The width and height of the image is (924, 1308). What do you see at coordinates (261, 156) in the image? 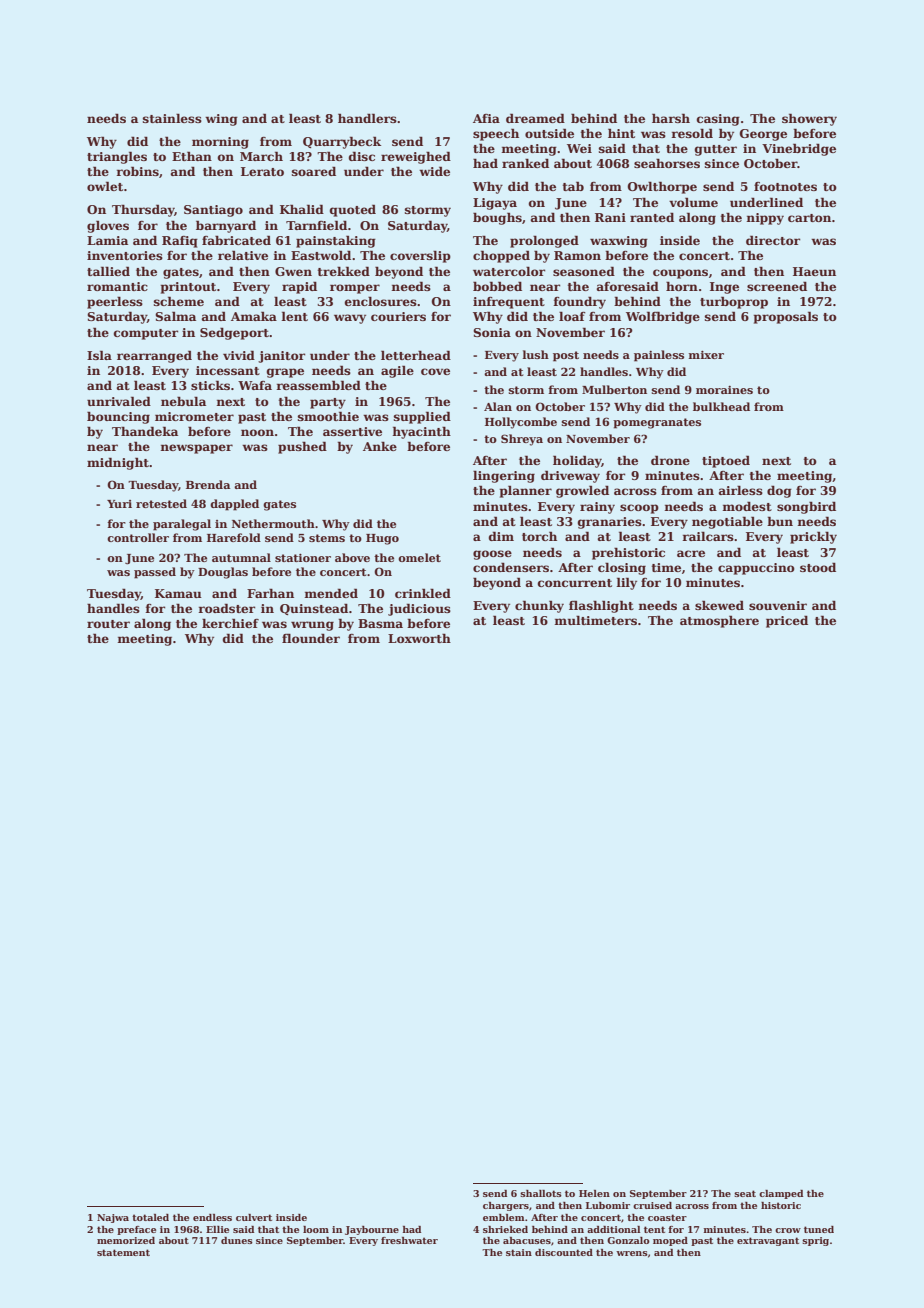
I see `March` at bounding box center [261, 156].
